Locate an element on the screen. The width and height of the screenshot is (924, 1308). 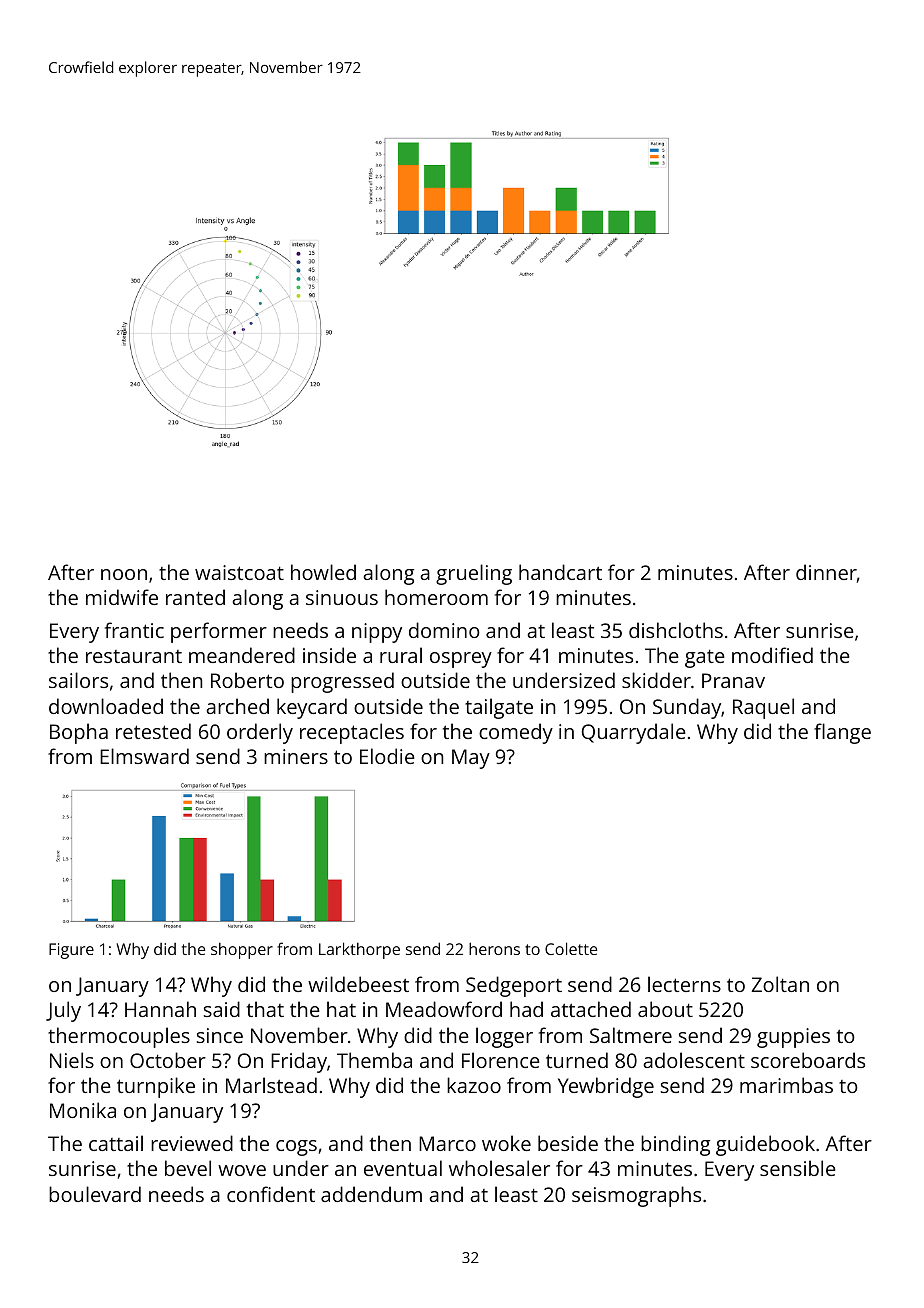
flange is located at coordinates (842, 733).
